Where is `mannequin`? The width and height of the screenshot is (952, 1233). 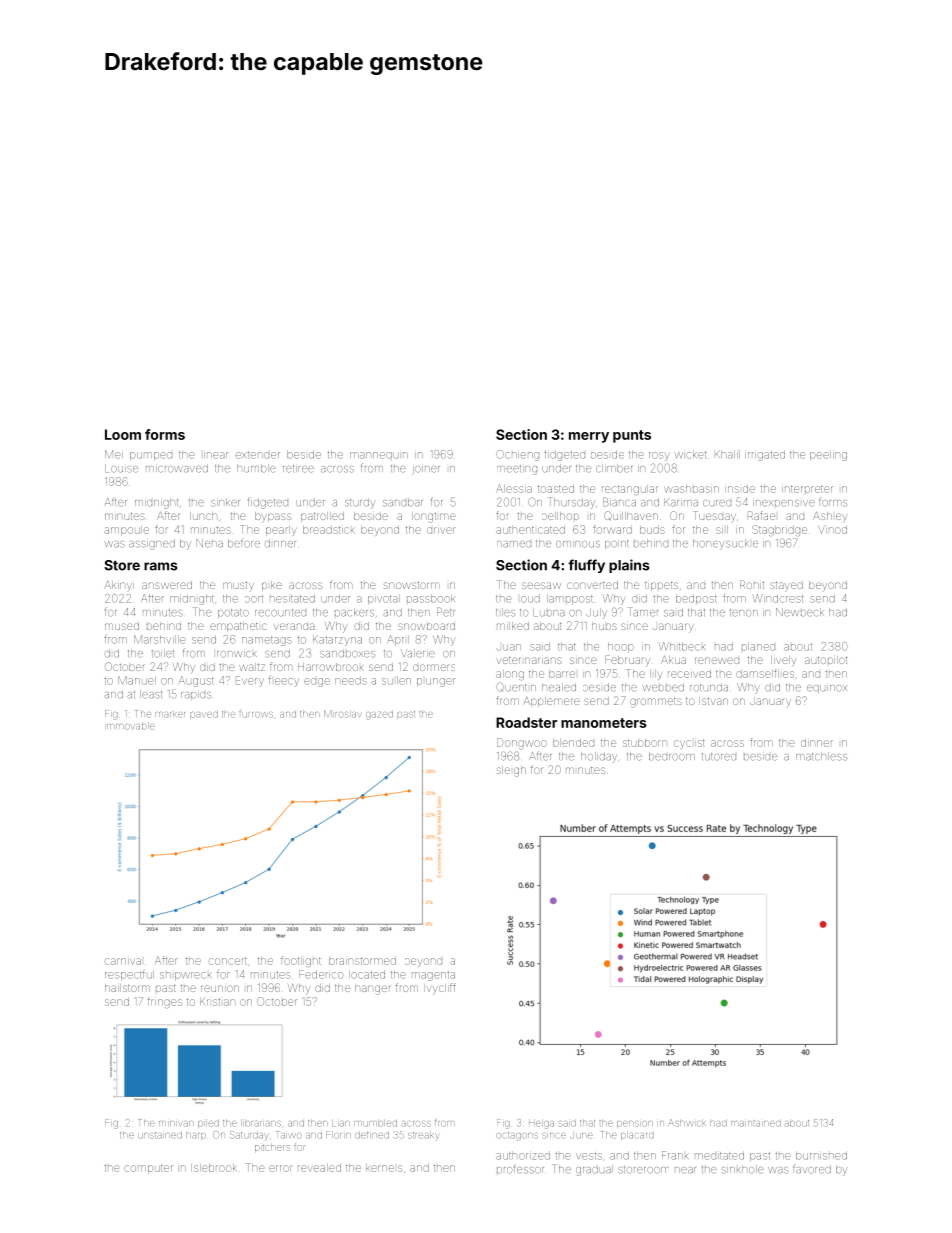 mannequin is located at coordinates (379, 456).
